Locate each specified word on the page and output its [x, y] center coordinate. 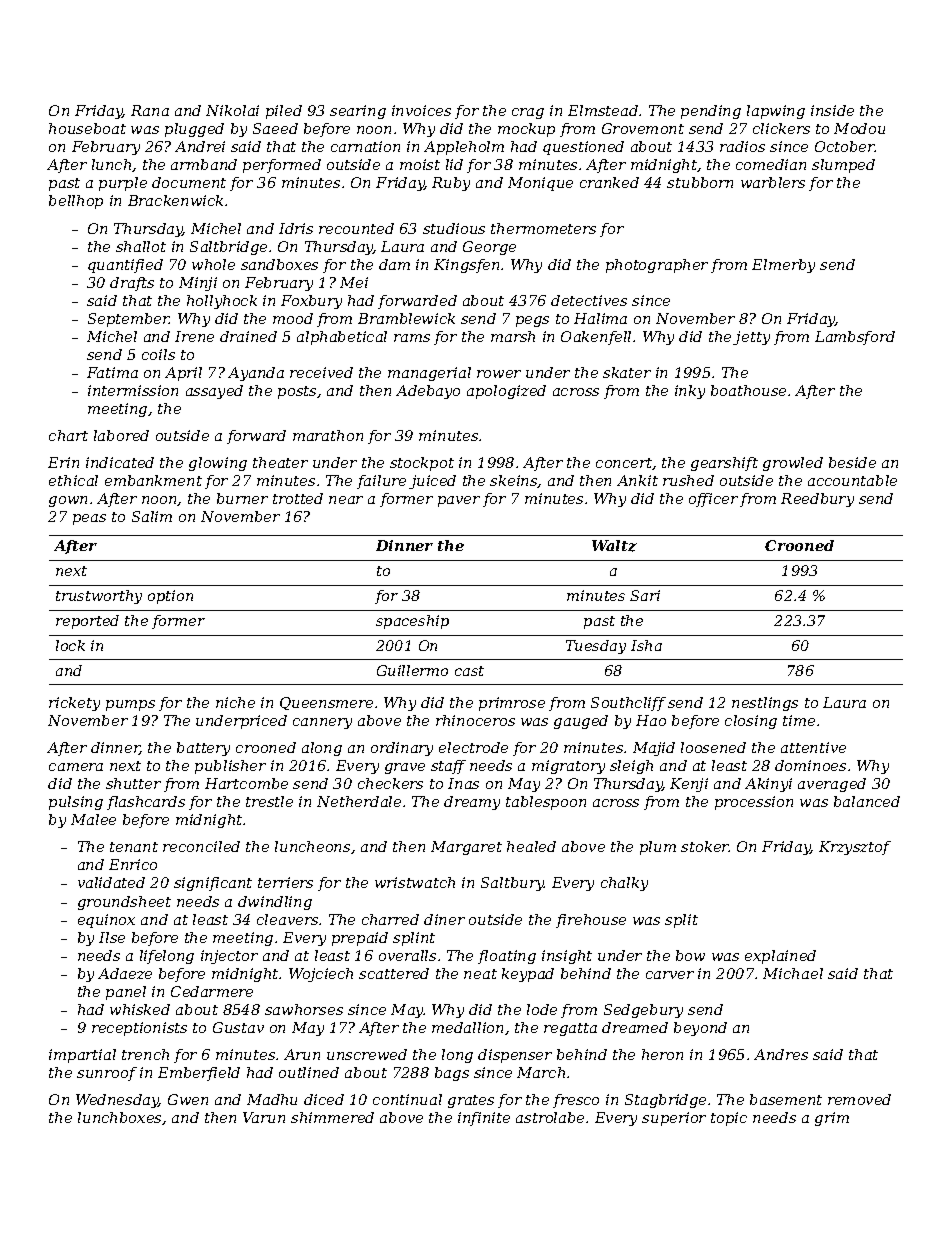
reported [87, 622]
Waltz [614, 546]
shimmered [332, 1117]
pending [711, 112]
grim [832, 1119]
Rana [150, 110]
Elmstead [603, 110]
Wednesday [117, 1101]
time [799, 720]
